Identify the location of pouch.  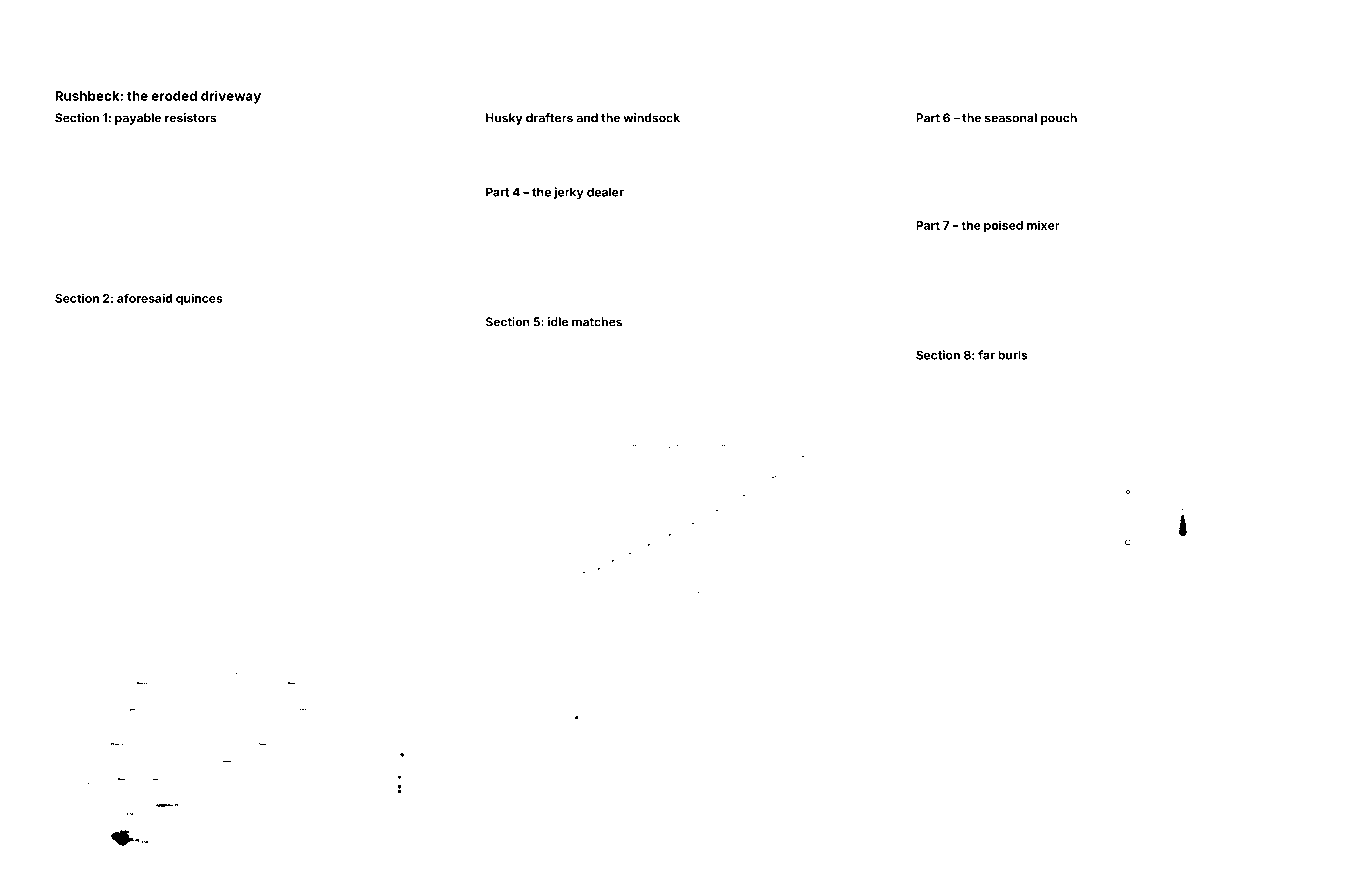
(1059, 119).
